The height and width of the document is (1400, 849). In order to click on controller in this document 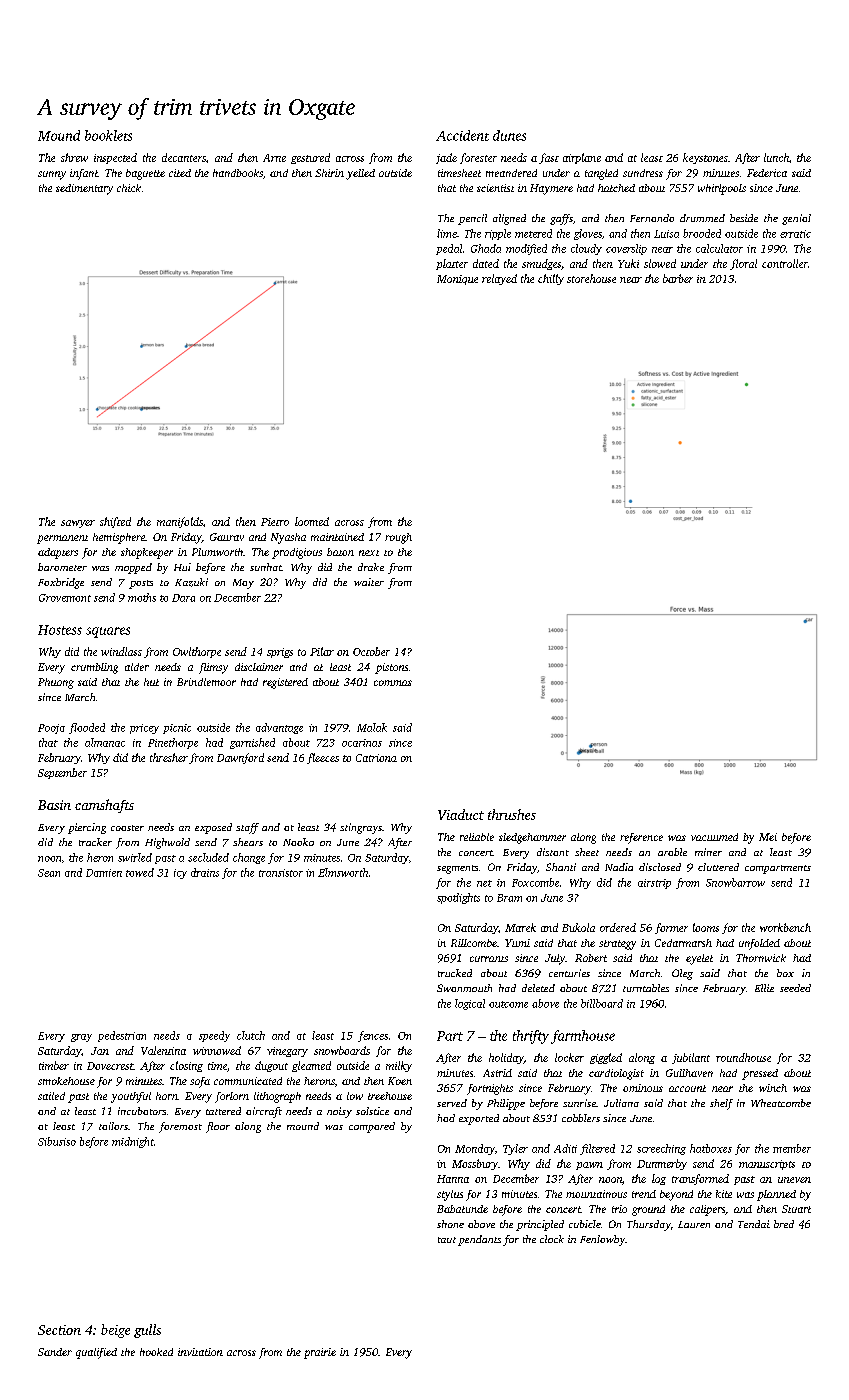, I will do `click(785, 263)`.
